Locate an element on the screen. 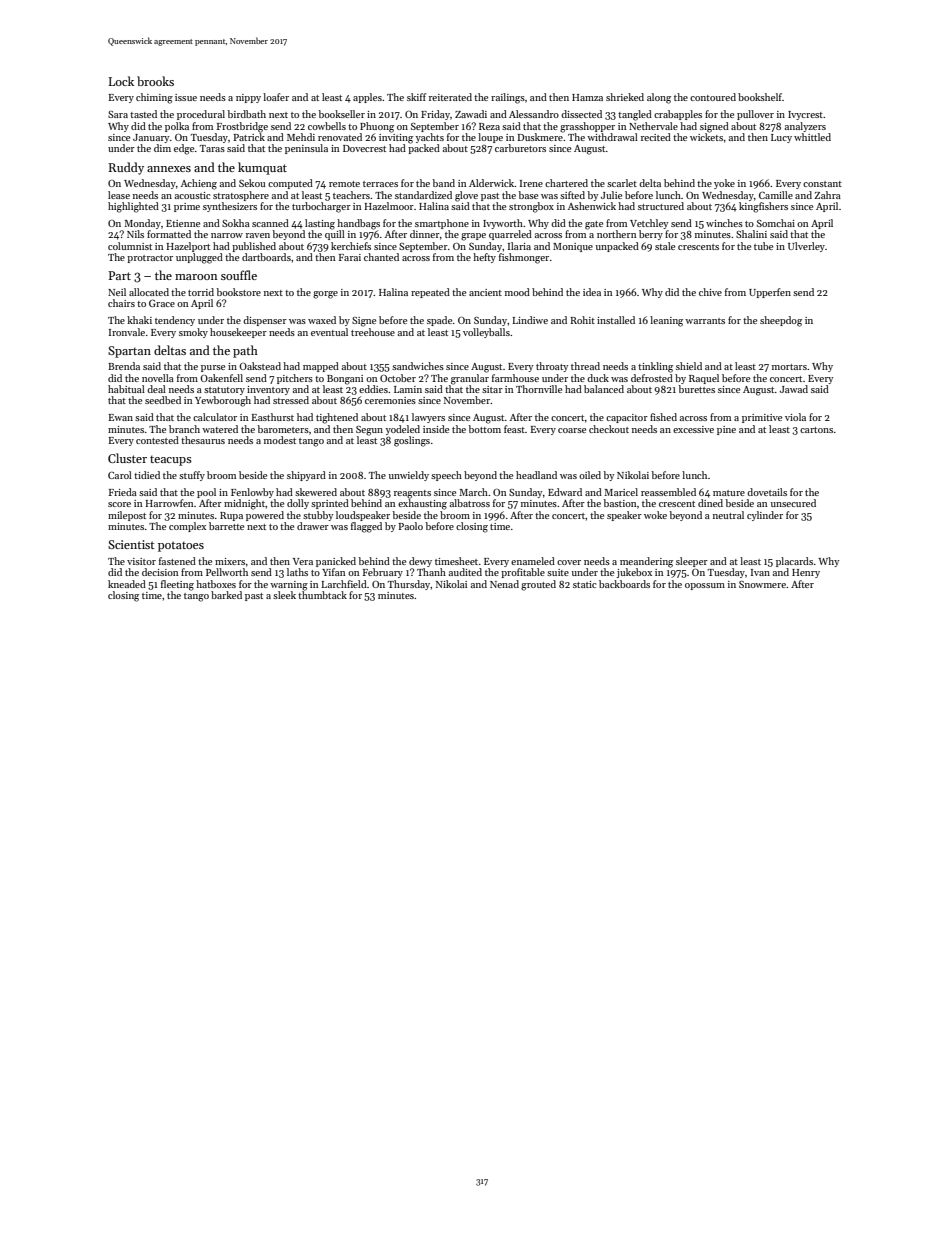 The height and width of the screenshot is (1233, 952). Jawad is located at coordinates (794, 389).
